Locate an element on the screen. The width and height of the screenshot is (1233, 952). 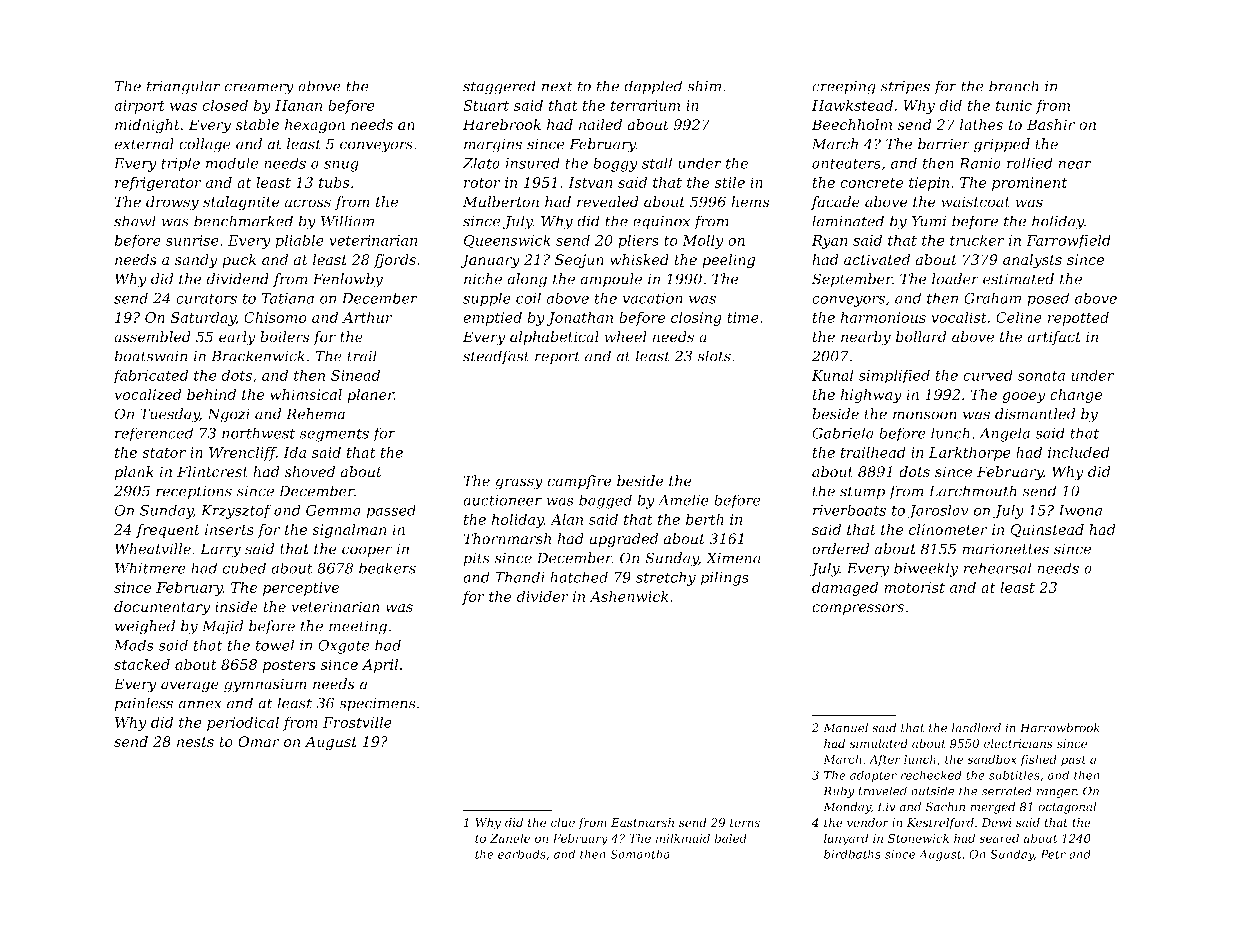
meeting is located at coordinates (358, 628).
